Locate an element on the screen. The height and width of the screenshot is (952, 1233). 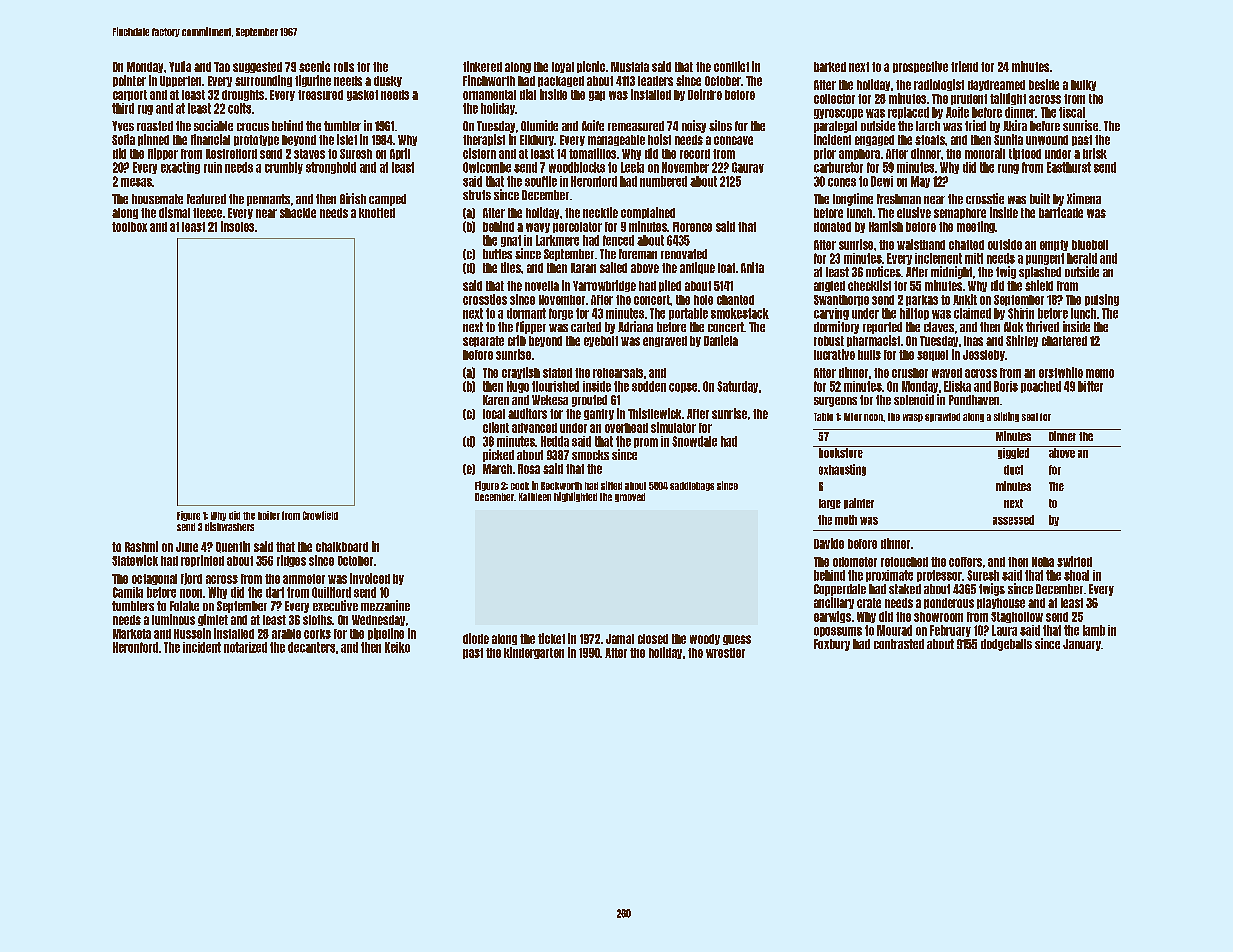
Florence is located at coordinates (692, 227).
